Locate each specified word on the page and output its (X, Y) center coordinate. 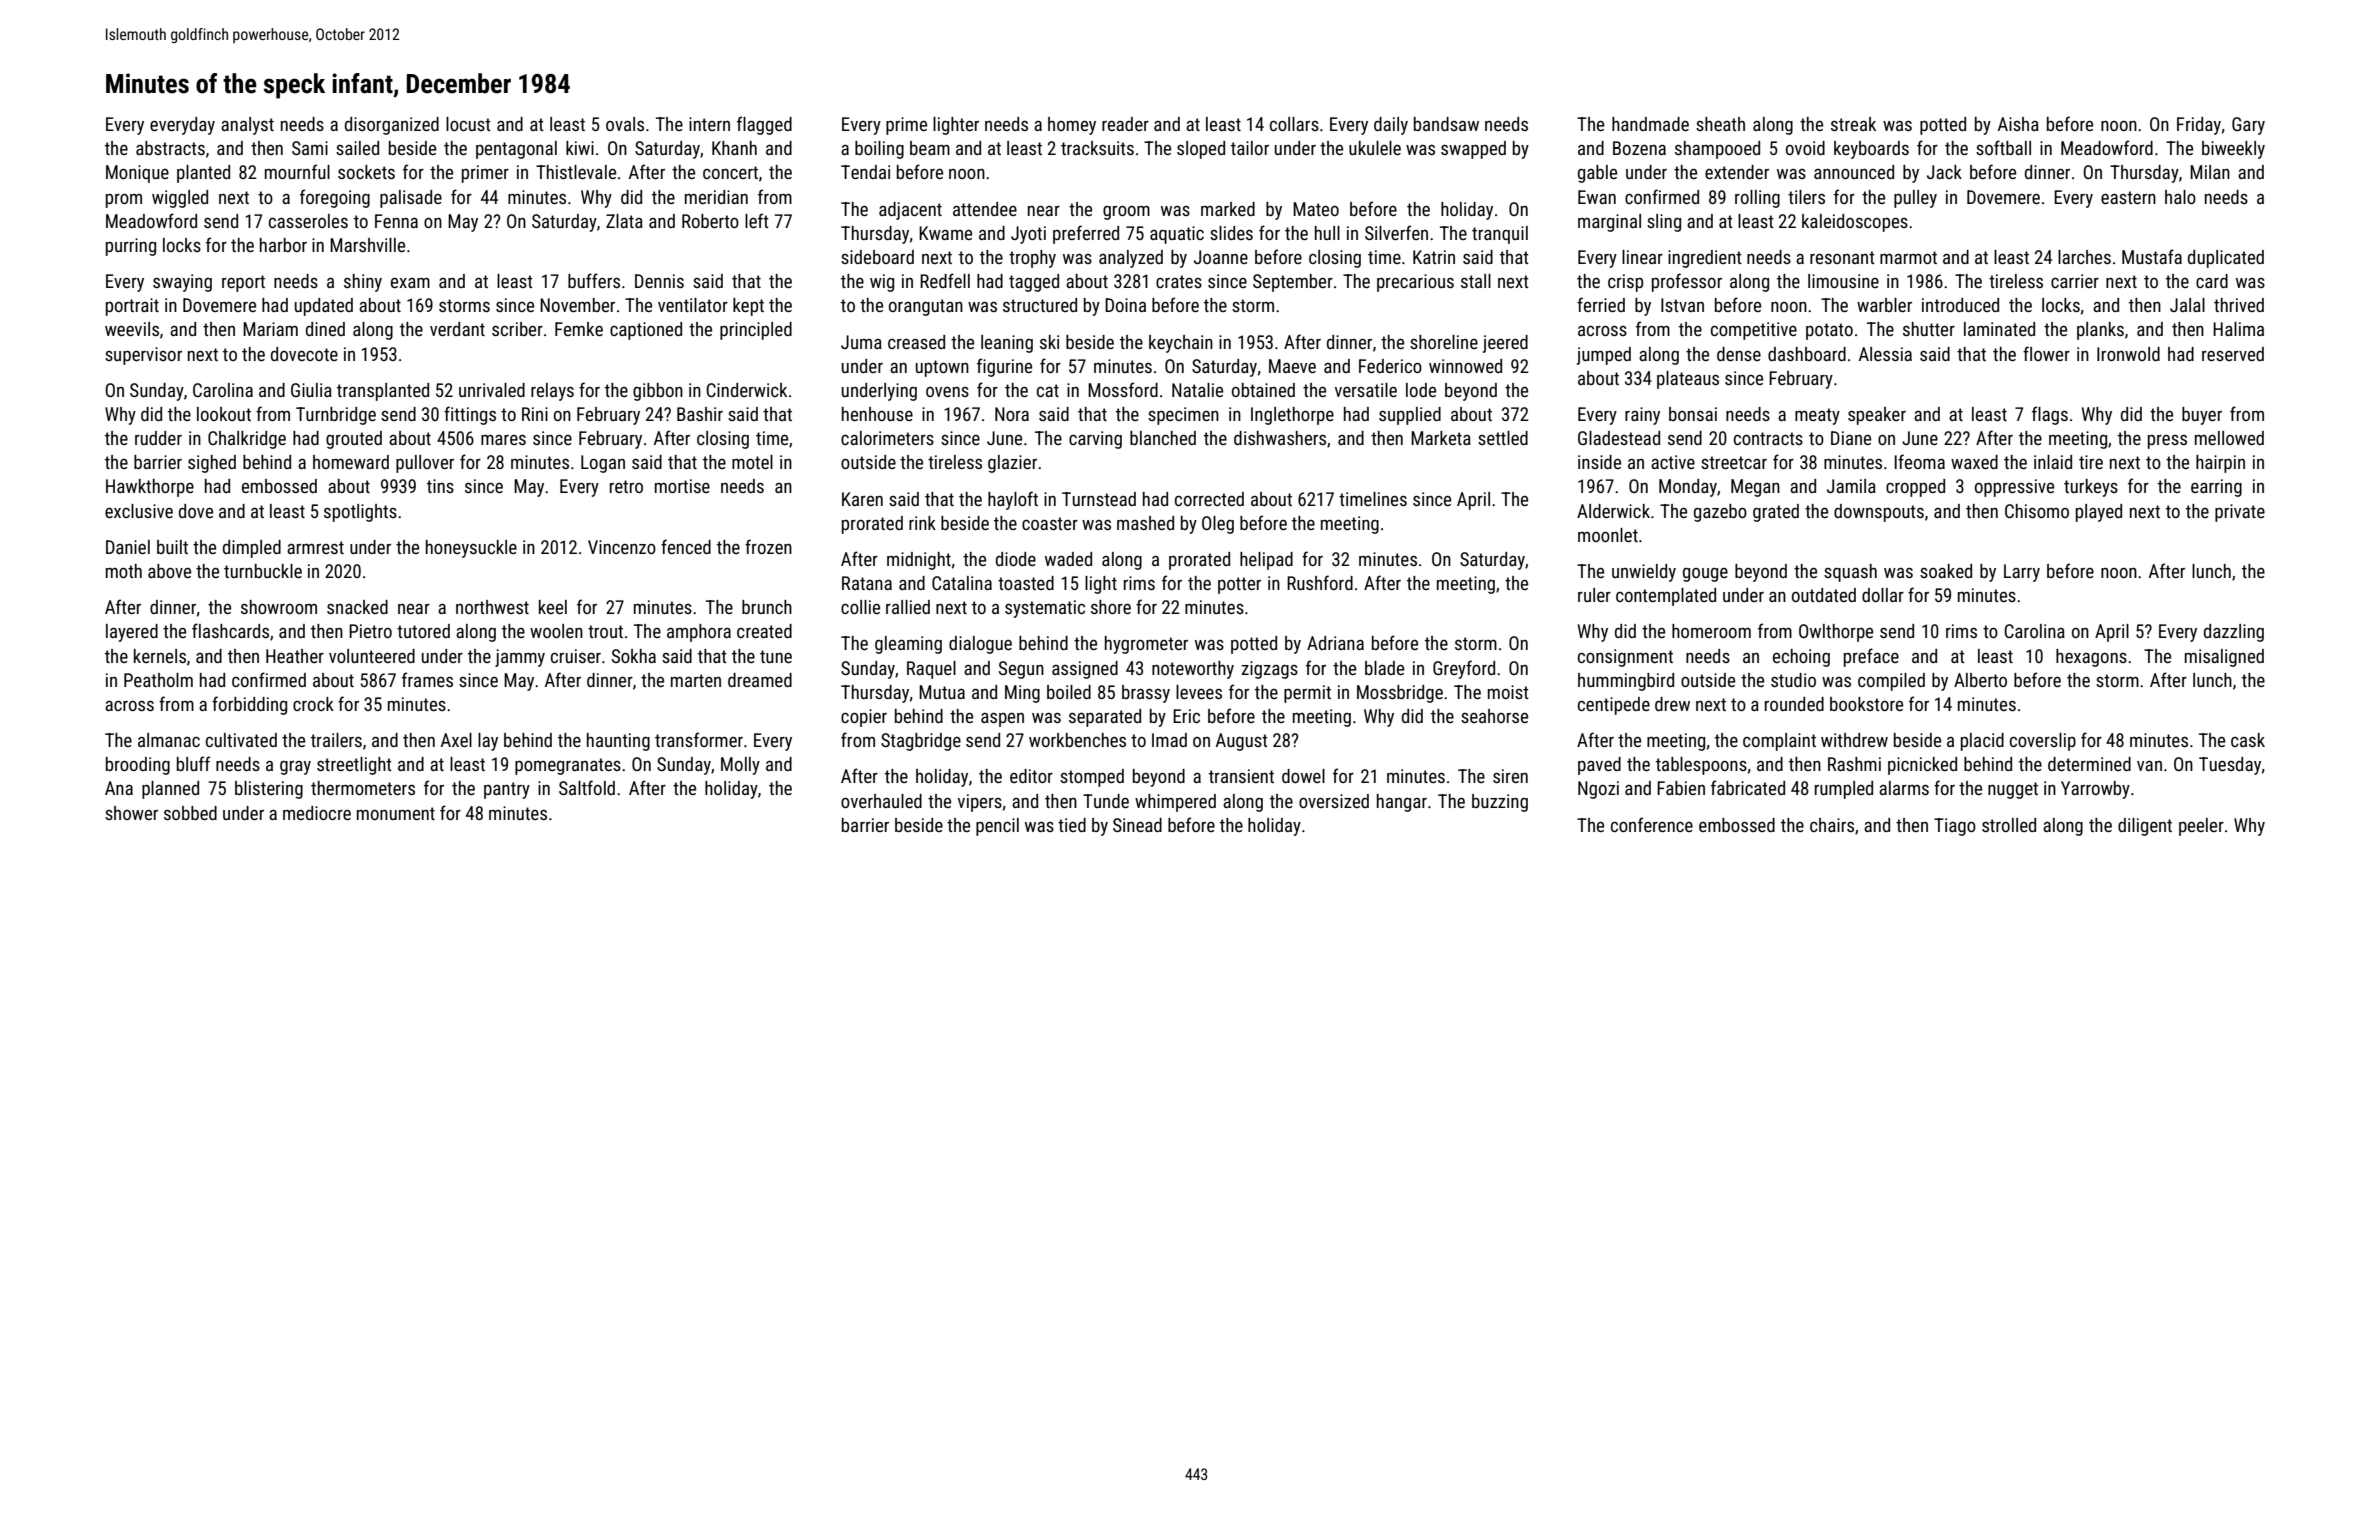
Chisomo (2037, 511)
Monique (137, 174)
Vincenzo (622, 547)
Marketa (1441, 438)
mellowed (2229, 438)
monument (396, 813)
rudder (158, 438)
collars (1294, 124)
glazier (1012, 464)
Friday (2199, 126)
